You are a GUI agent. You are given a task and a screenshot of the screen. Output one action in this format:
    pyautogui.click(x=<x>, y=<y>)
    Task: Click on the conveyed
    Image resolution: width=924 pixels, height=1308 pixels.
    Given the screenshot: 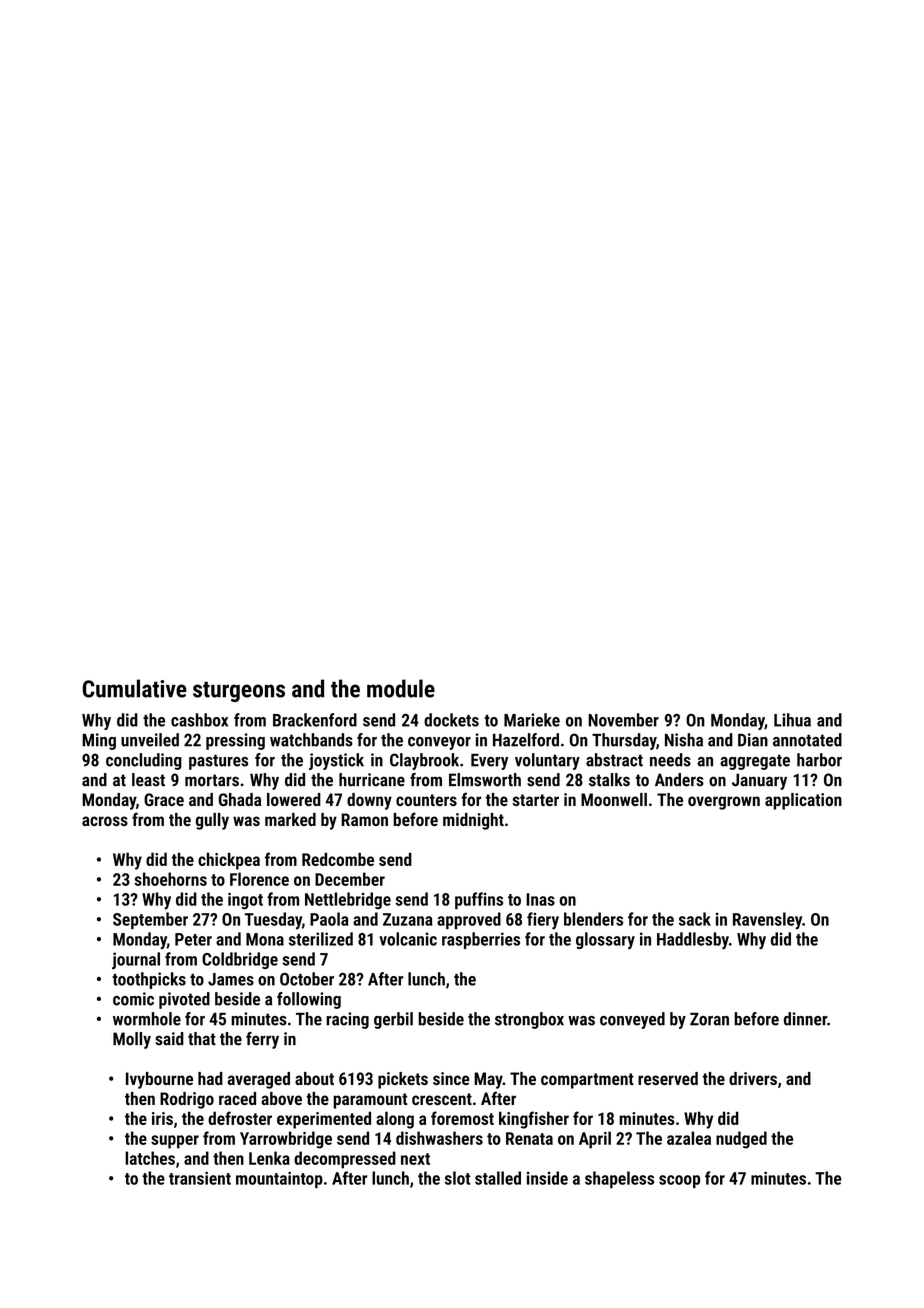 What is the action you would take?
    pyautogui.click(x=632, y=1020)
